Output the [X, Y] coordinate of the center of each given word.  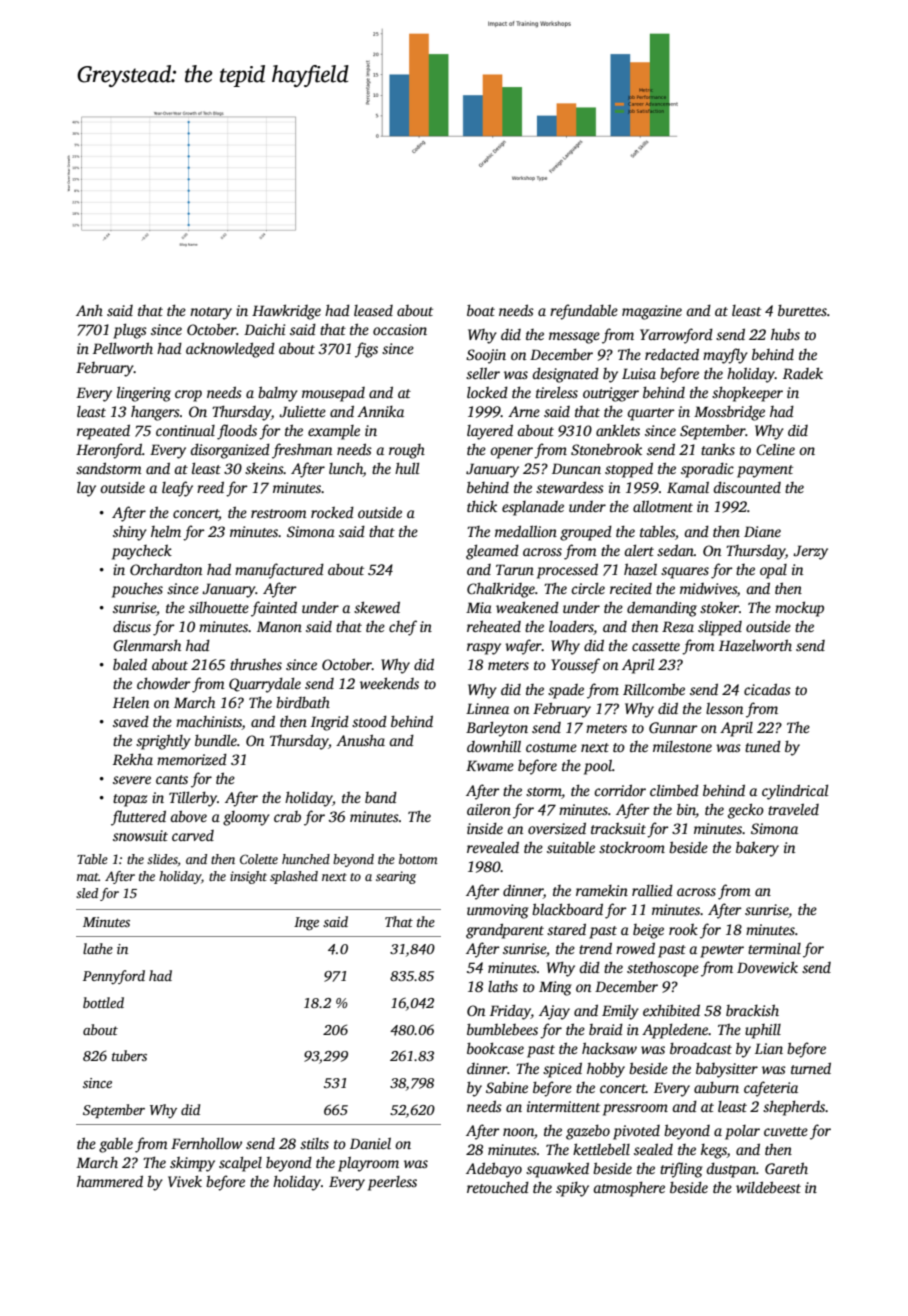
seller [483, 373]
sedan [675, 550]
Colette [259, 859]
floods [237, 432]
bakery [757, 849]
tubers [129, 1055]
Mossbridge [729, 413]
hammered [110, 1181]
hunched [306, 859]
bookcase [495, 1048]
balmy [278, 394]
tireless [557, 392]
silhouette [219, 607]
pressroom [635, 1110]
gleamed [492, 552]
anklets [618, 430]
